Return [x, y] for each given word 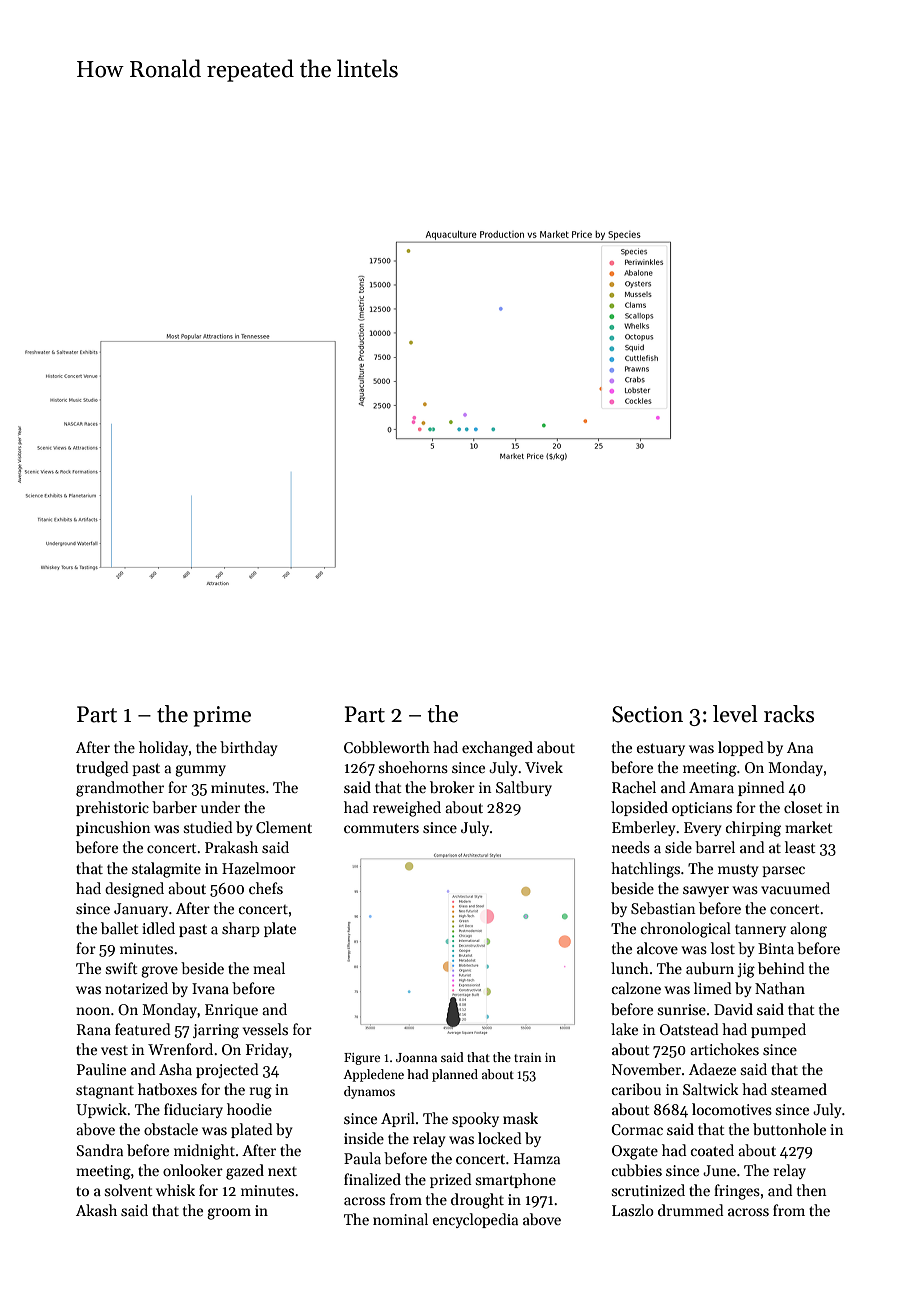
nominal [400, 1219]
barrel [715, 847]
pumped [778, 1030]
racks [789, 714]
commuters [381, 828]
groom [229, 1214]
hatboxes [167, 1089]
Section [647, 714]
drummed [691, 1210]
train [527, 1057]
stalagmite [166, 870]
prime [222, 716]
